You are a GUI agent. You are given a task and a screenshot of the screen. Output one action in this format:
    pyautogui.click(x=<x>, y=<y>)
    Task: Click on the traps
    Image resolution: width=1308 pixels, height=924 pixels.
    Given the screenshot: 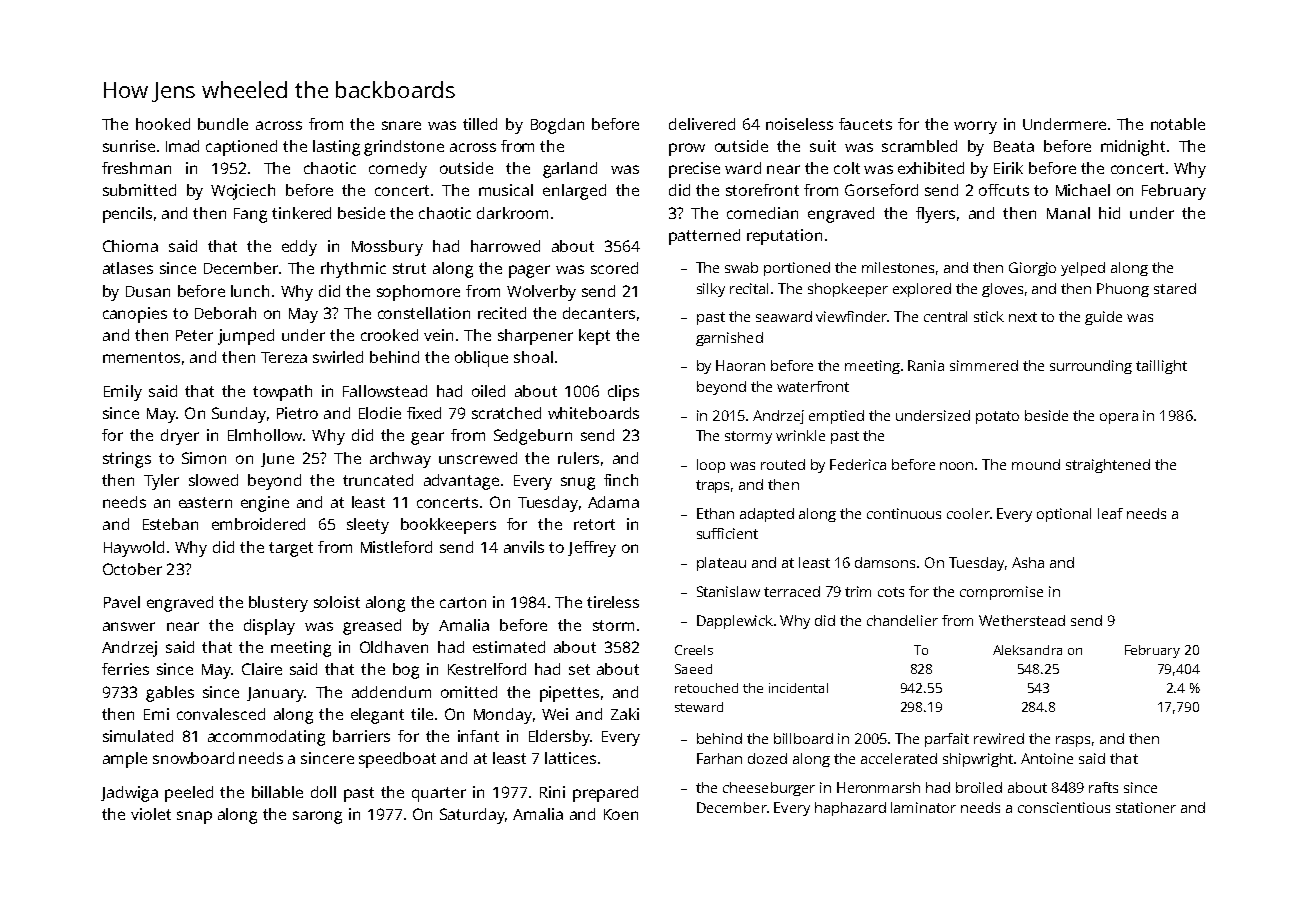 What is the action you would take?
    pyautogui.click(x=712, y=486)
